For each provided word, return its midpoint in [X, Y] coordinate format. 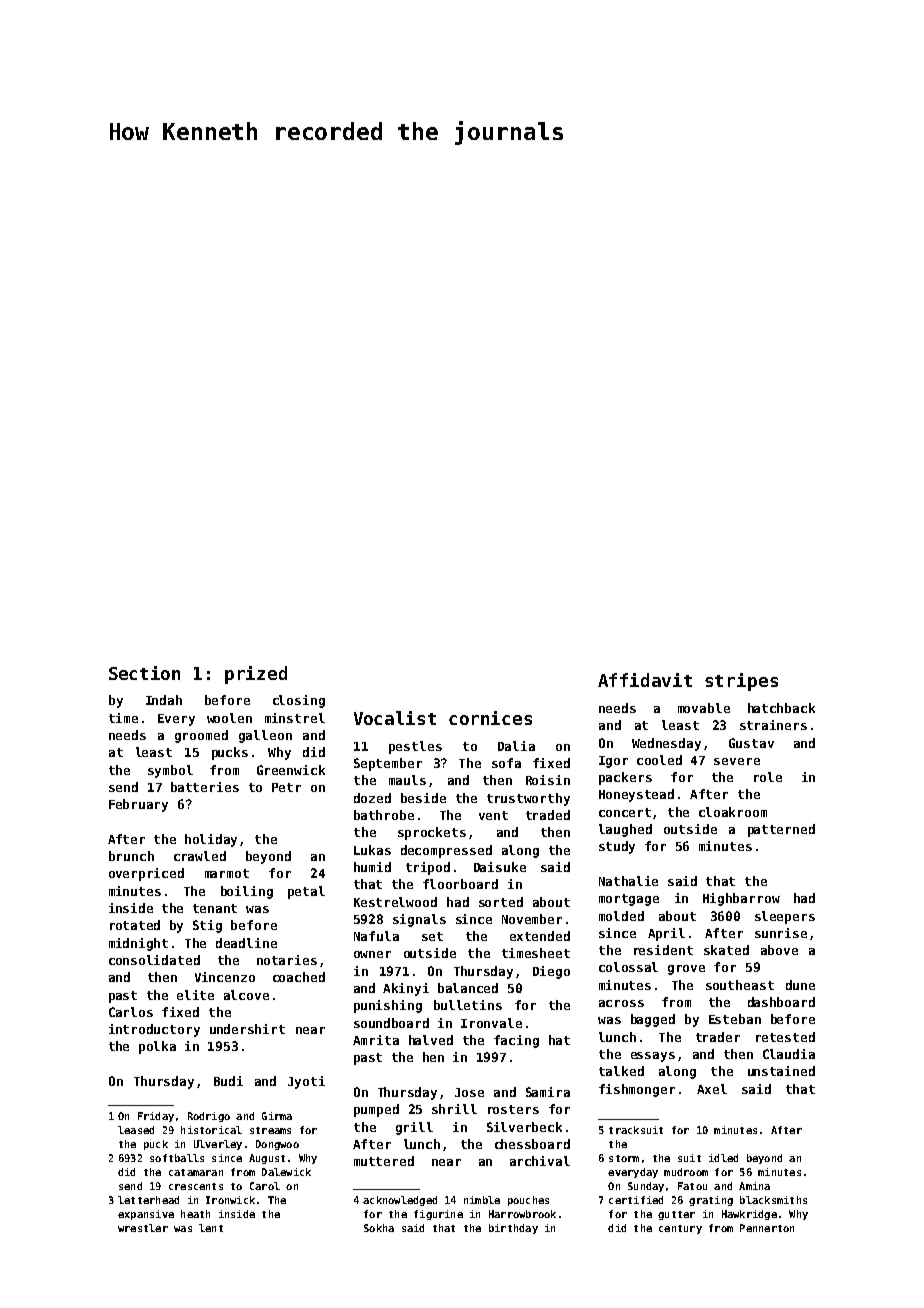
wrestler [143, 1228]
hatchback [781, 708]
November [532, 919]
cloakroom [733, 812]
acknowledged [400, 1201]
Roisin [548, 780]
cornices [490, 718]
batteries [205, 787]
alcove [246, 995]
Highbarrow [741, 899]
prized [256, 675]
